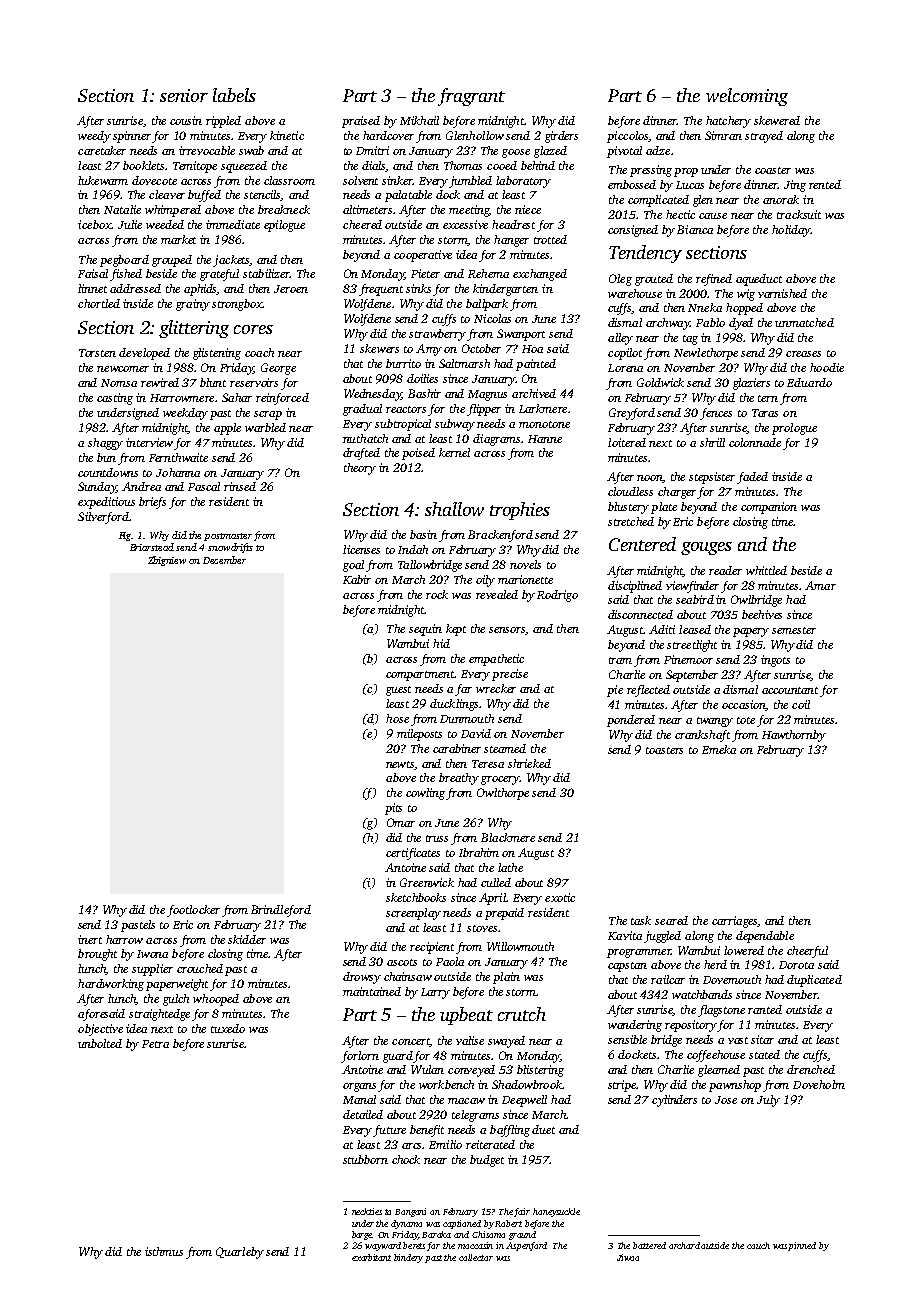  I want to click on hanger, so click(511, 241).
